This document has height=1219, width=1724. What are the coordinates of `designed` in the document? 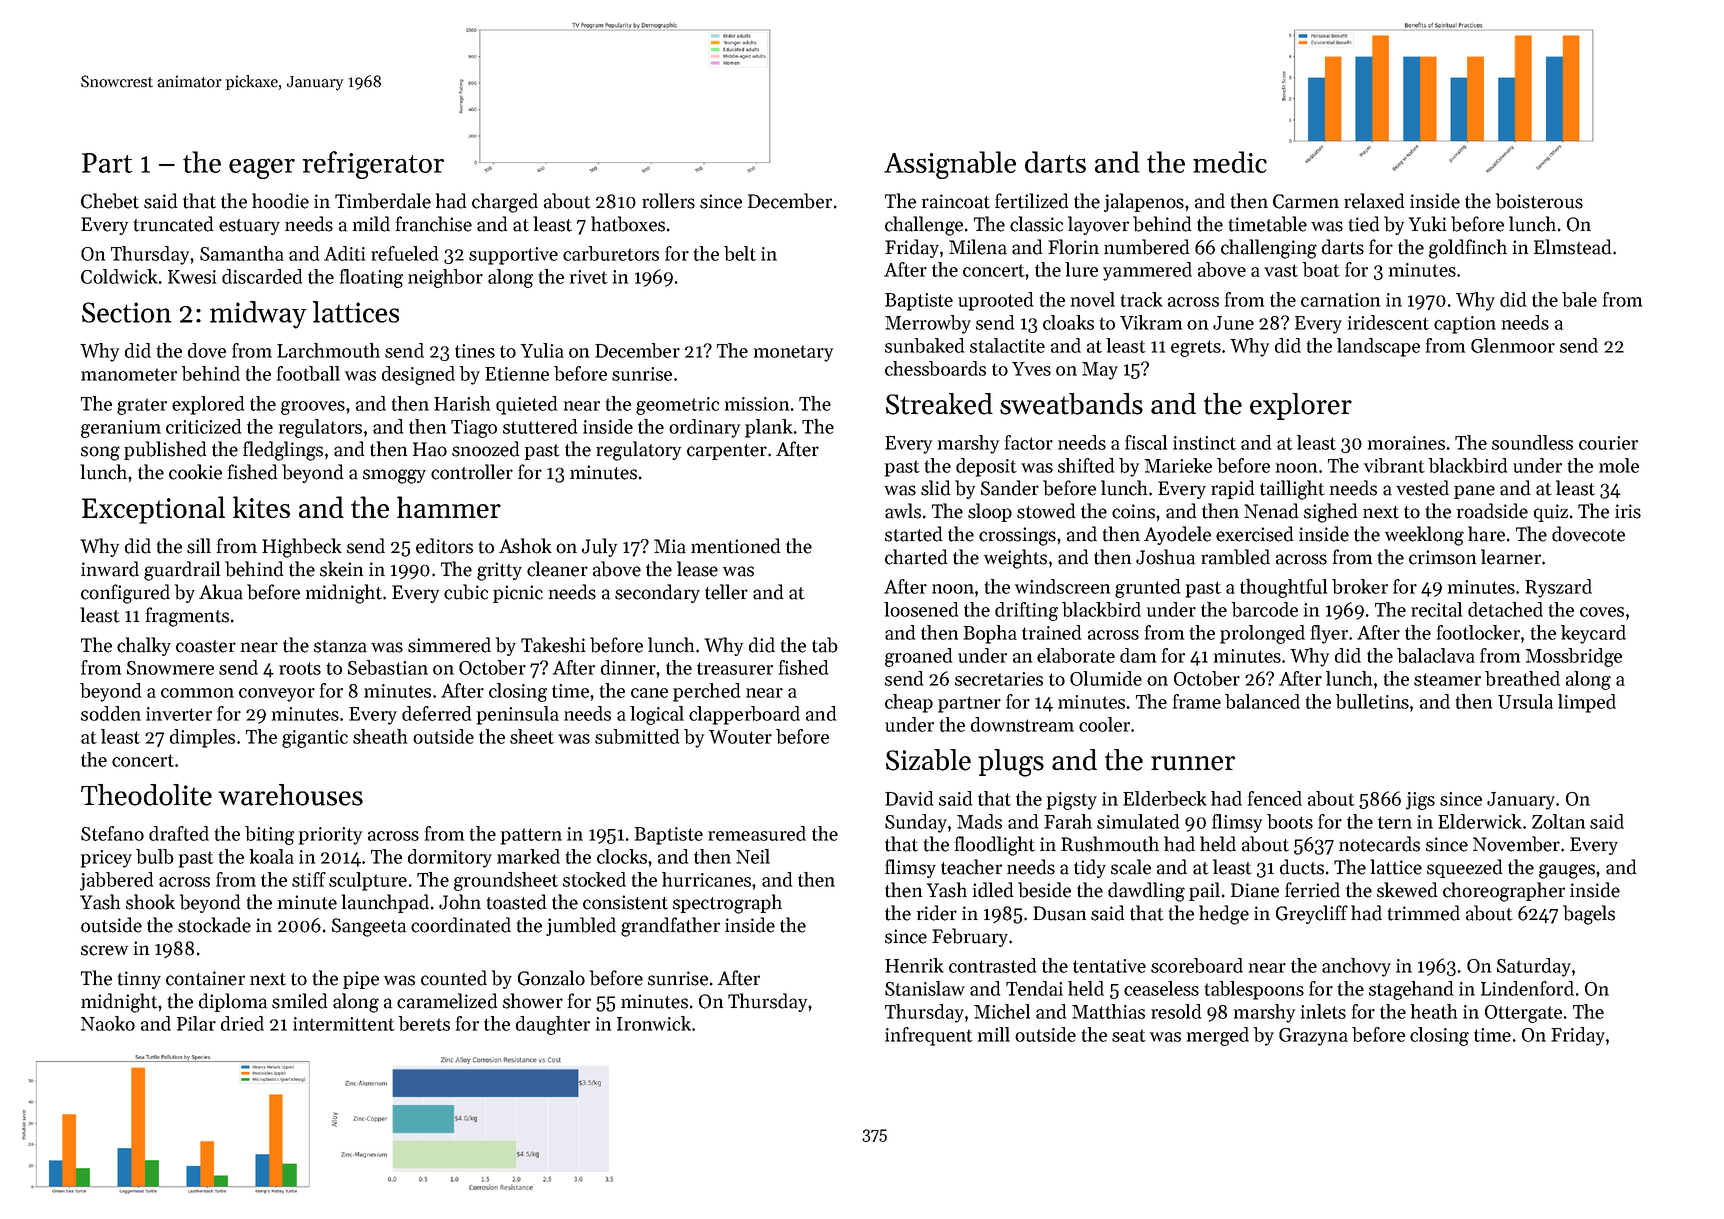 It's located at (418, 375).
